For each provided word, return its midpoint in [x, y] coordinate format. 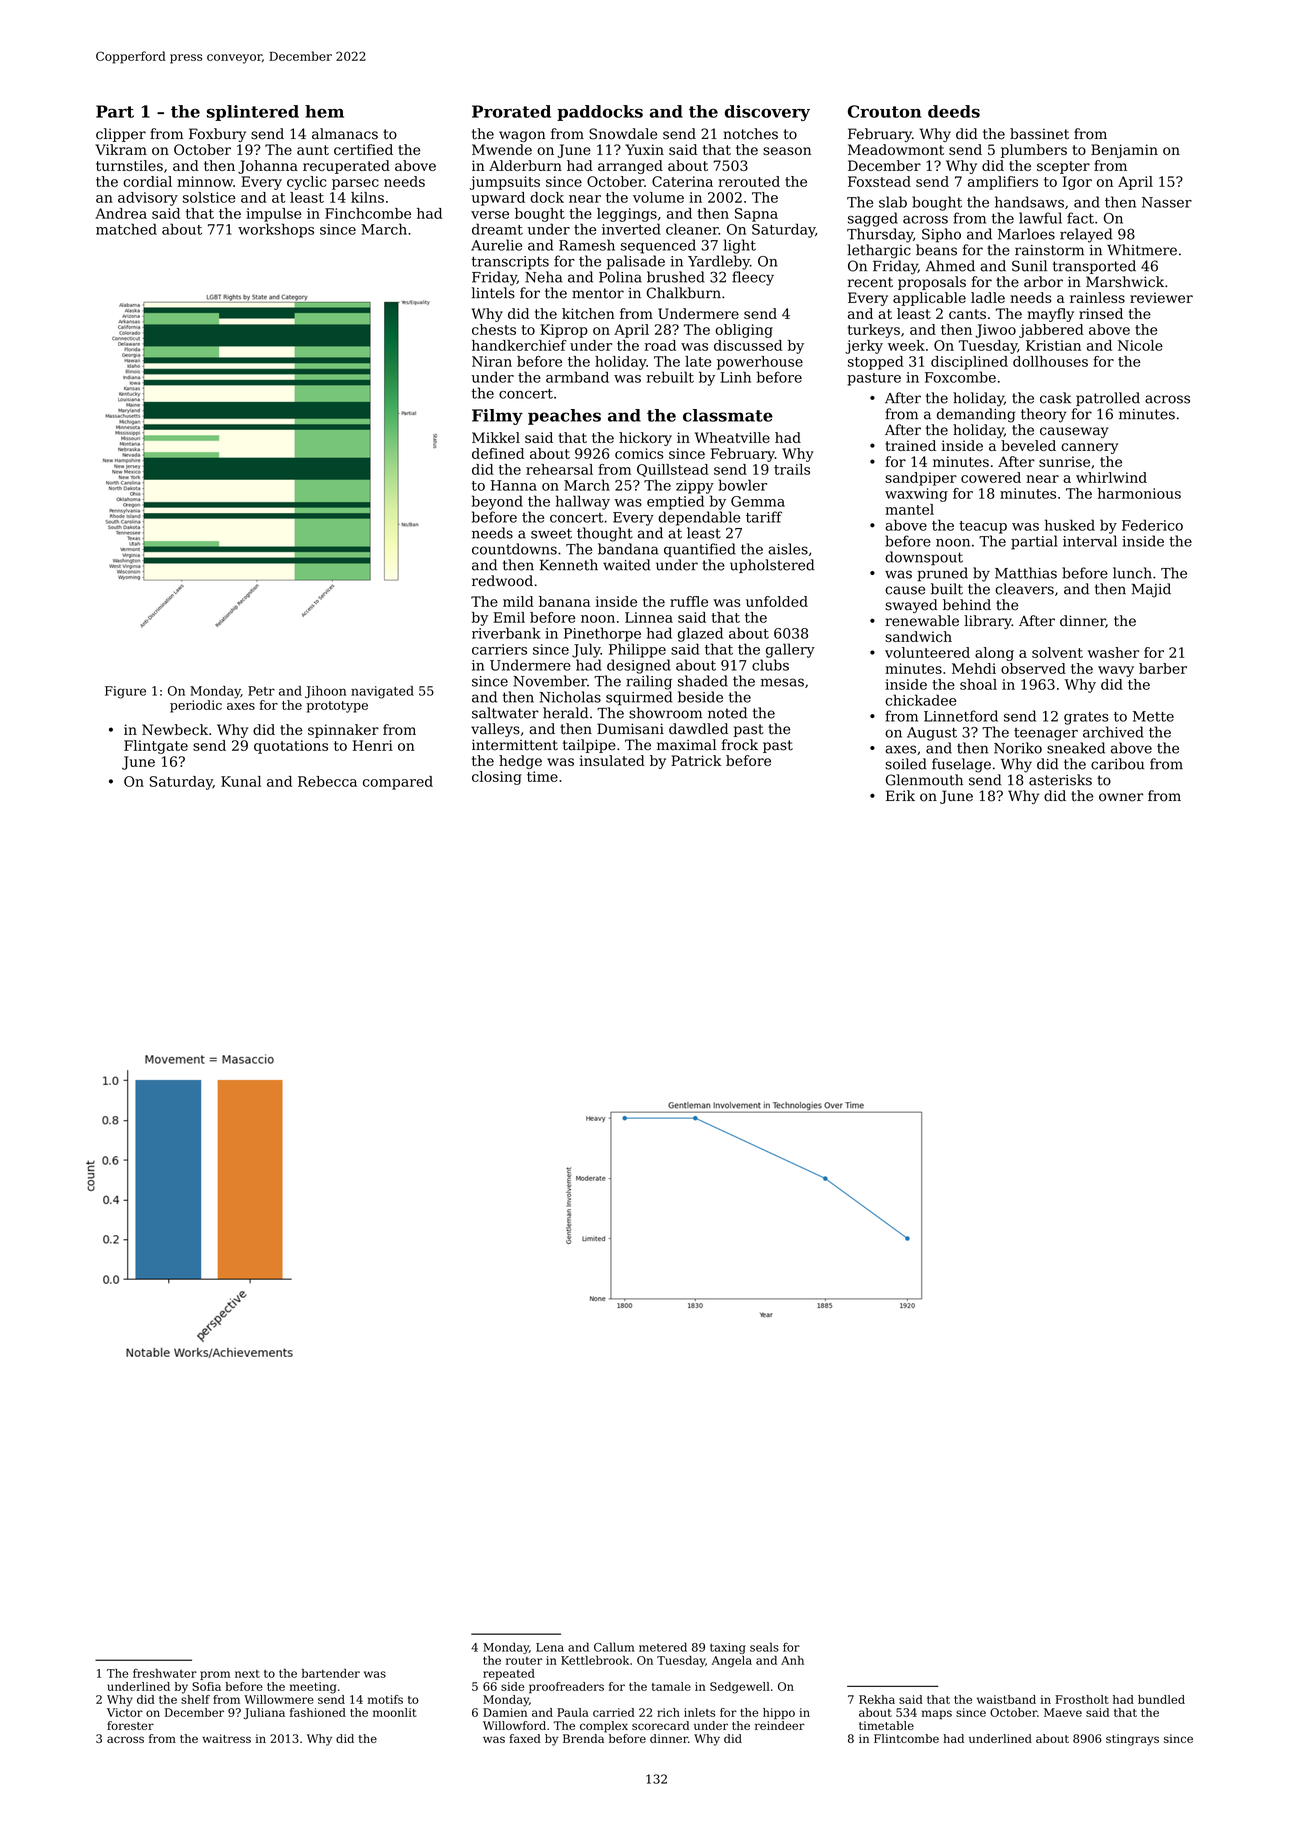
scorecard [660, 1725]
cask [1055, 398]
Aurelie [496, 245]
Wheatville [732, 437]
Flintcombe [906, 1738]
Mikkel [496, 437]
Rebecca [327, 781]
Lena [550, 1647]
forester [130, 1725]
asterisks [1060, 780]
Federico [1152, 525]
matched [126, 229]
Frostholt [1082, 1699]
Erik [900, 795]
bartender [331, 1673]
